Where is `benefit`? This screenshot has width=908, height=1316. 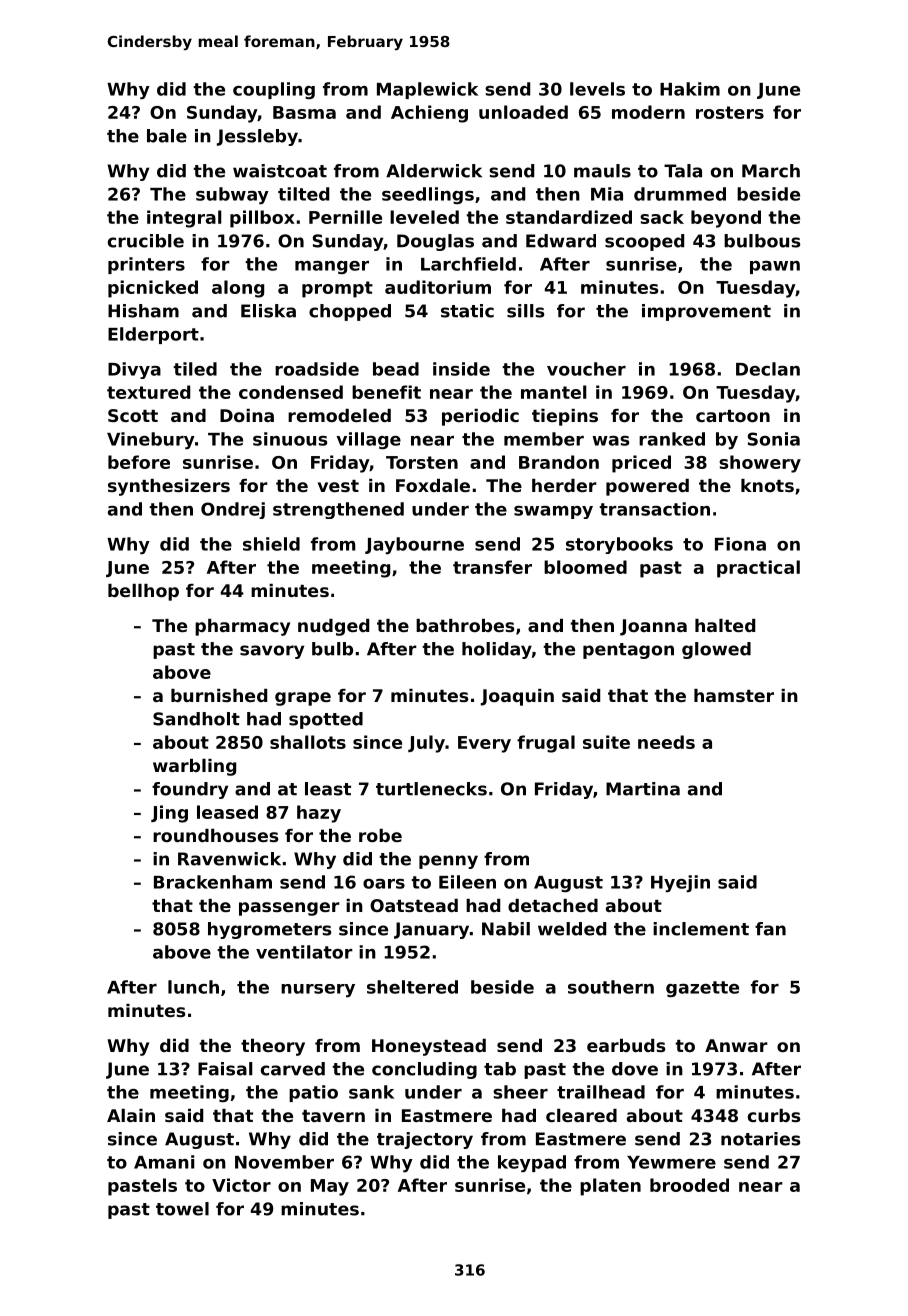 benefit is located at coordinates (386, 392).
